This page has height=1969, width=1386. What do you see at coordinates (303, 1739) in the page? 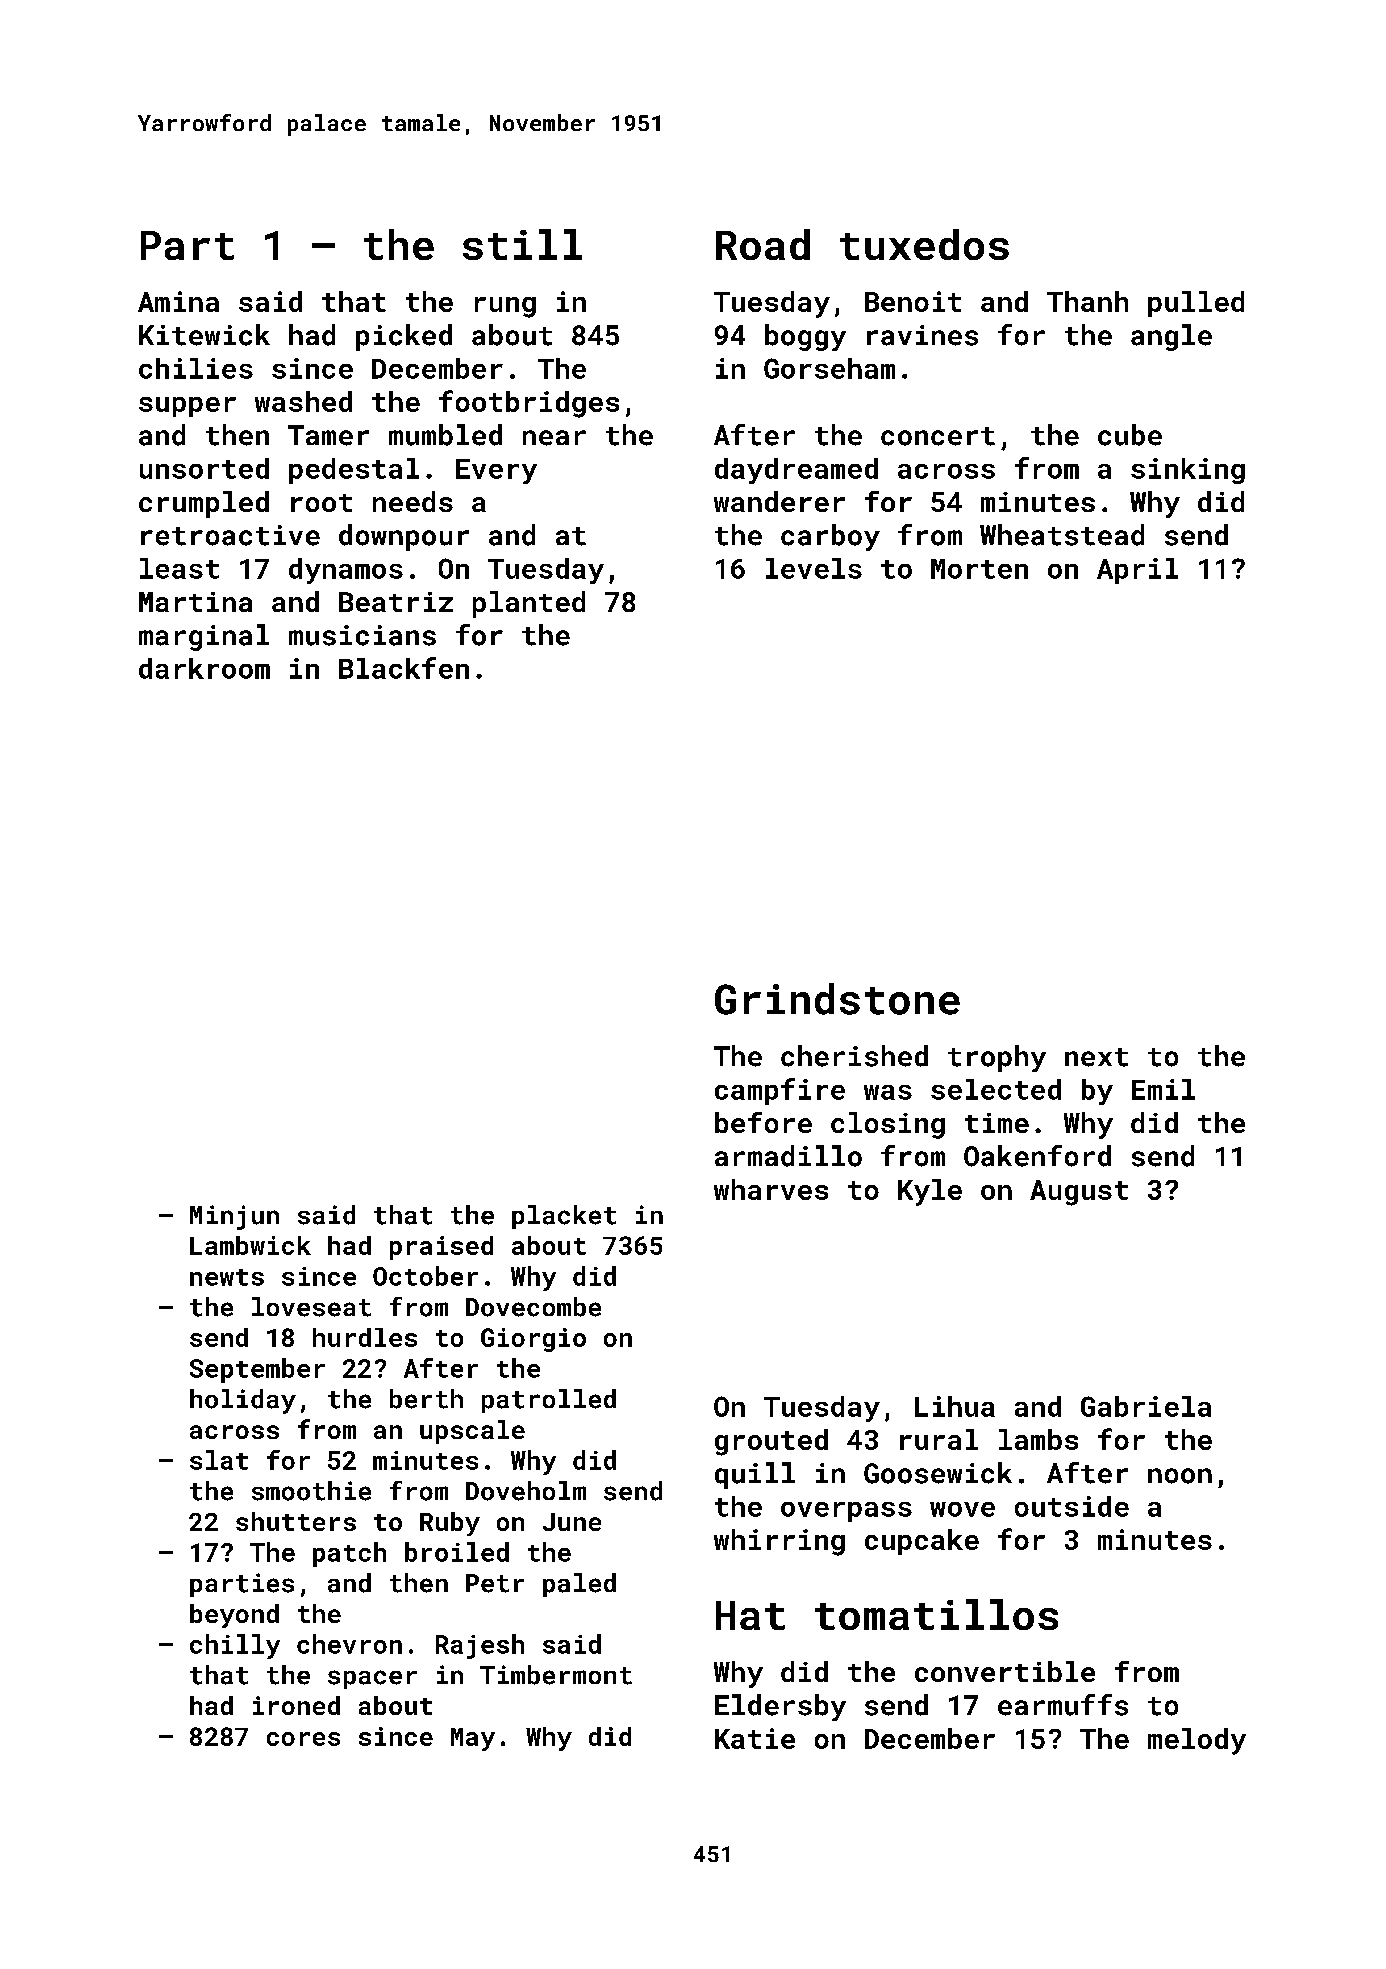
I see `cores` at bounding box center [303, 1739].
